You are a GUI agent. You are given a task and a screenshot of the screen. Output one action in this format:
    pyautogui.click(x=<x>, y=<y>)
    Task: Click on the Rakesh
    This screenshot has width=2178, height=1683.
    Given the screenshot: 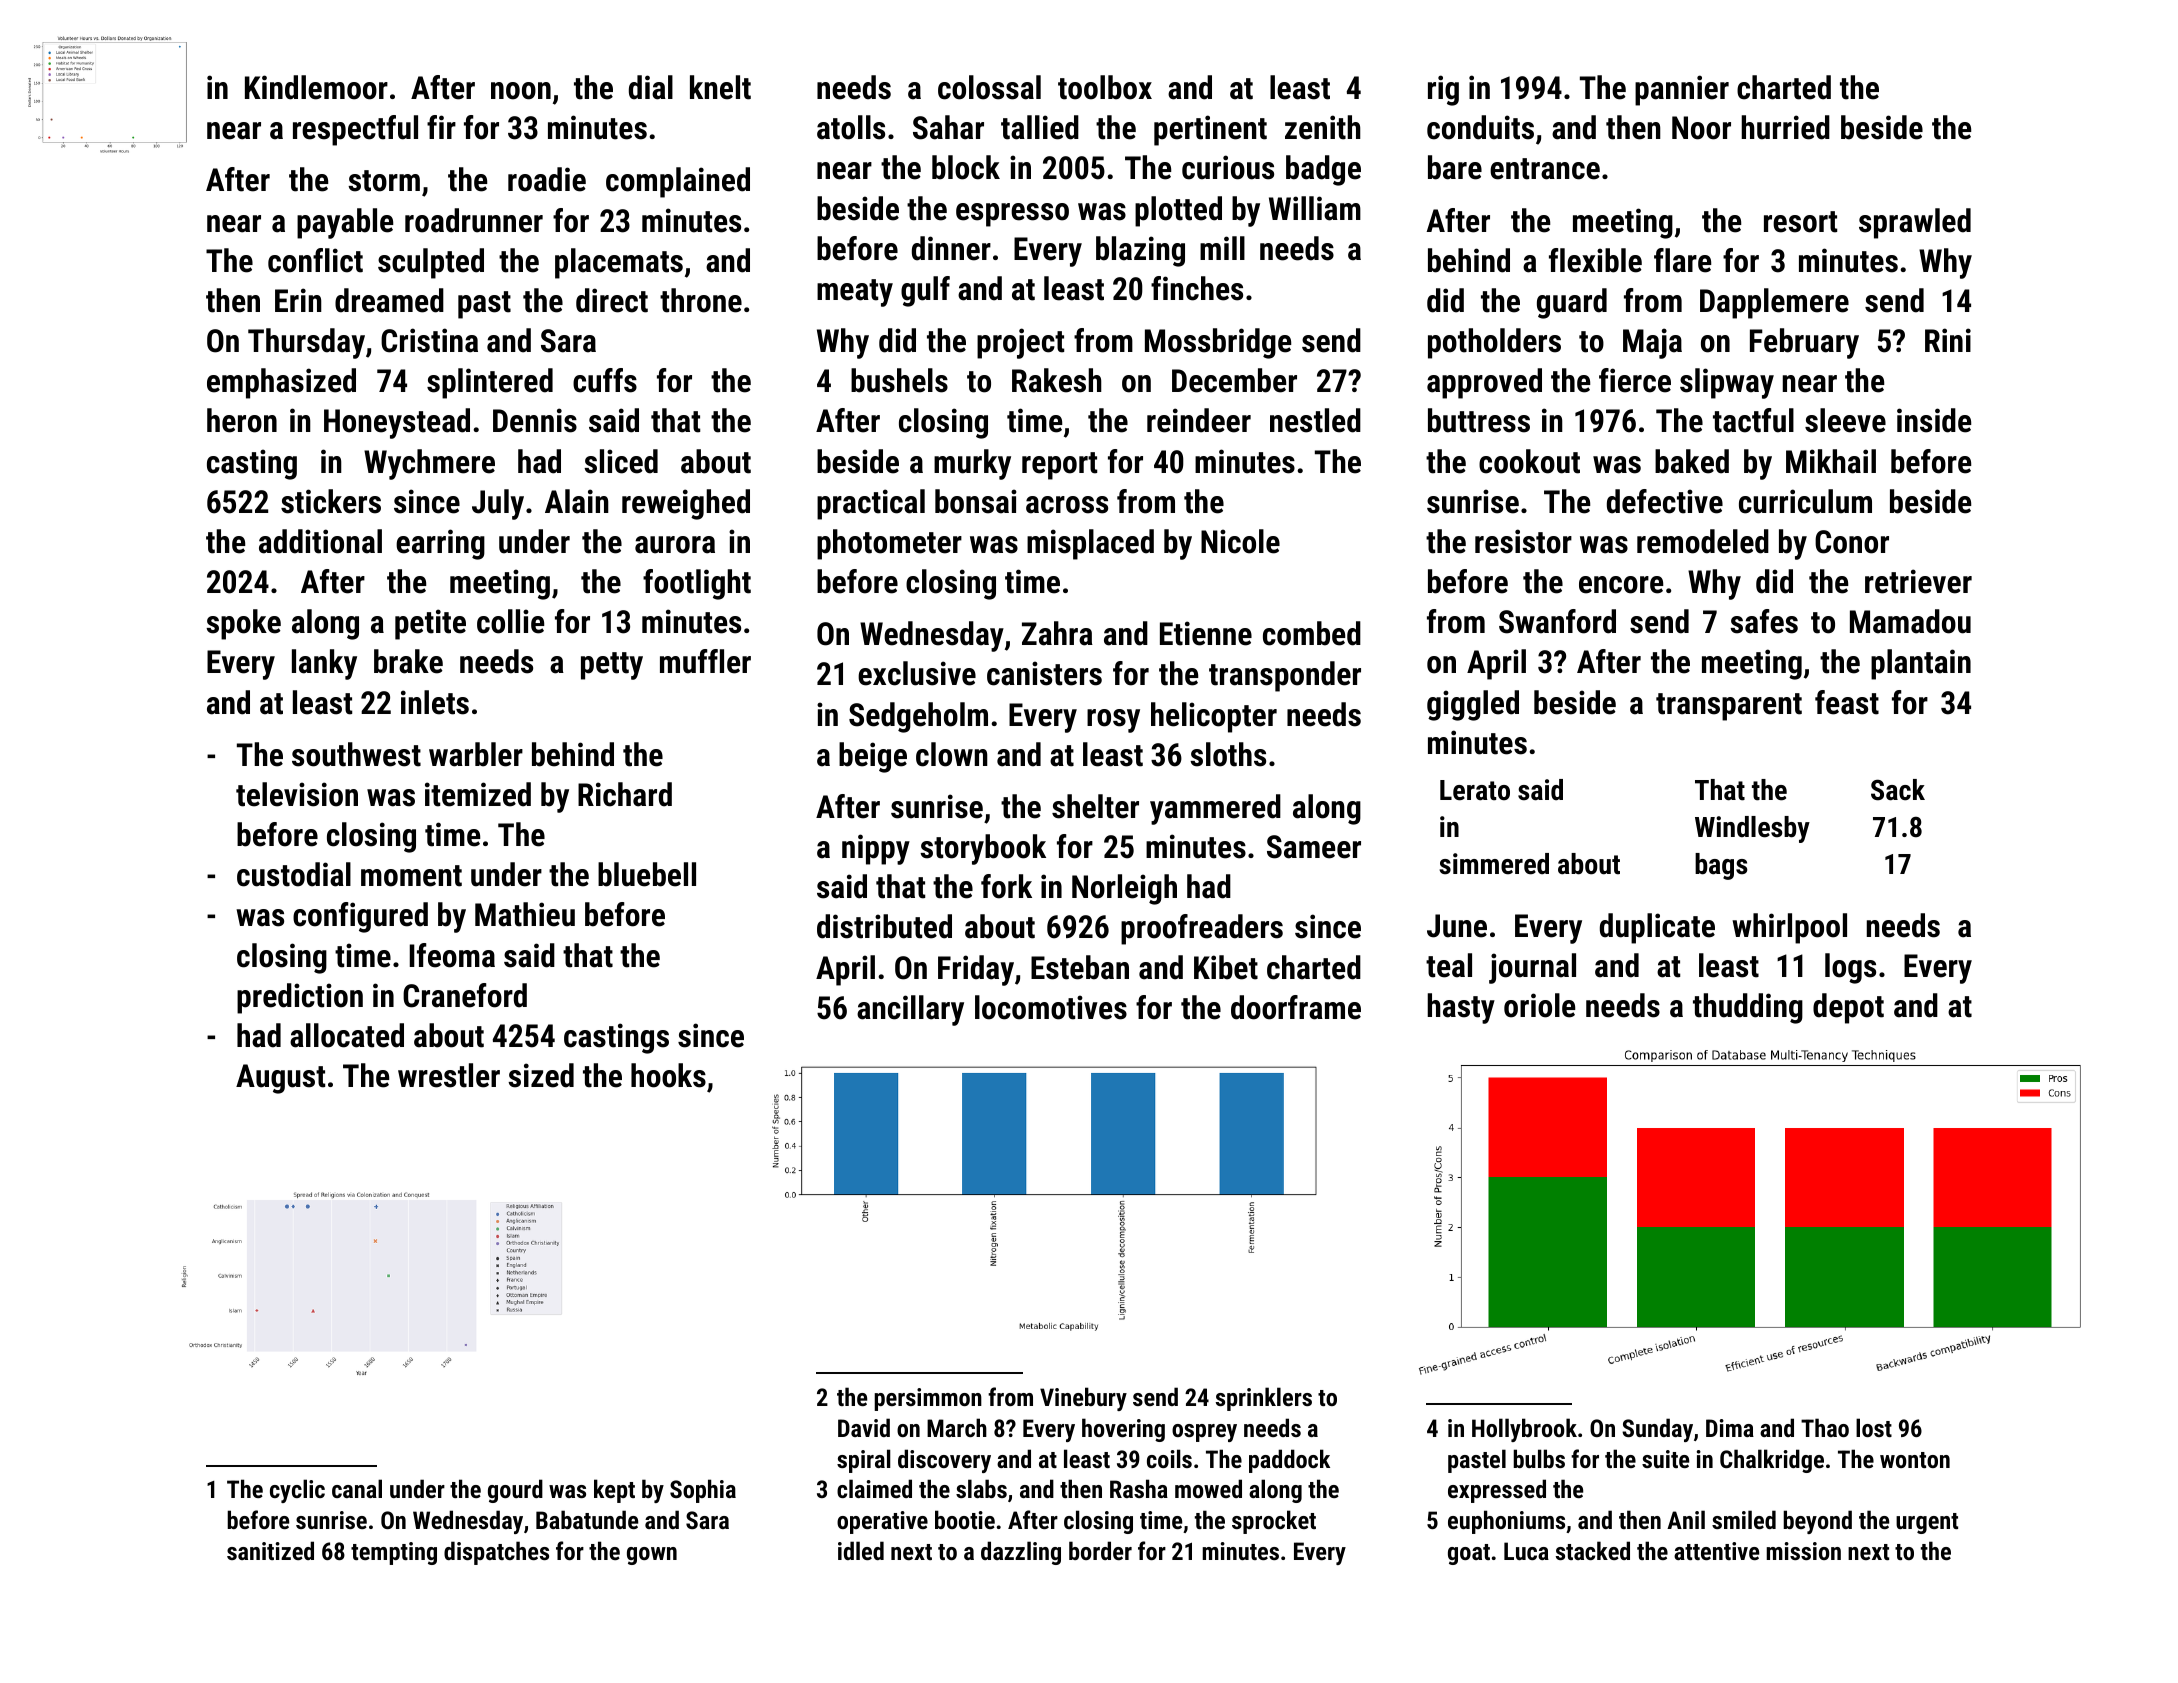 What is the action you would take?
    pyautogui.click(x=1057, y=380)
